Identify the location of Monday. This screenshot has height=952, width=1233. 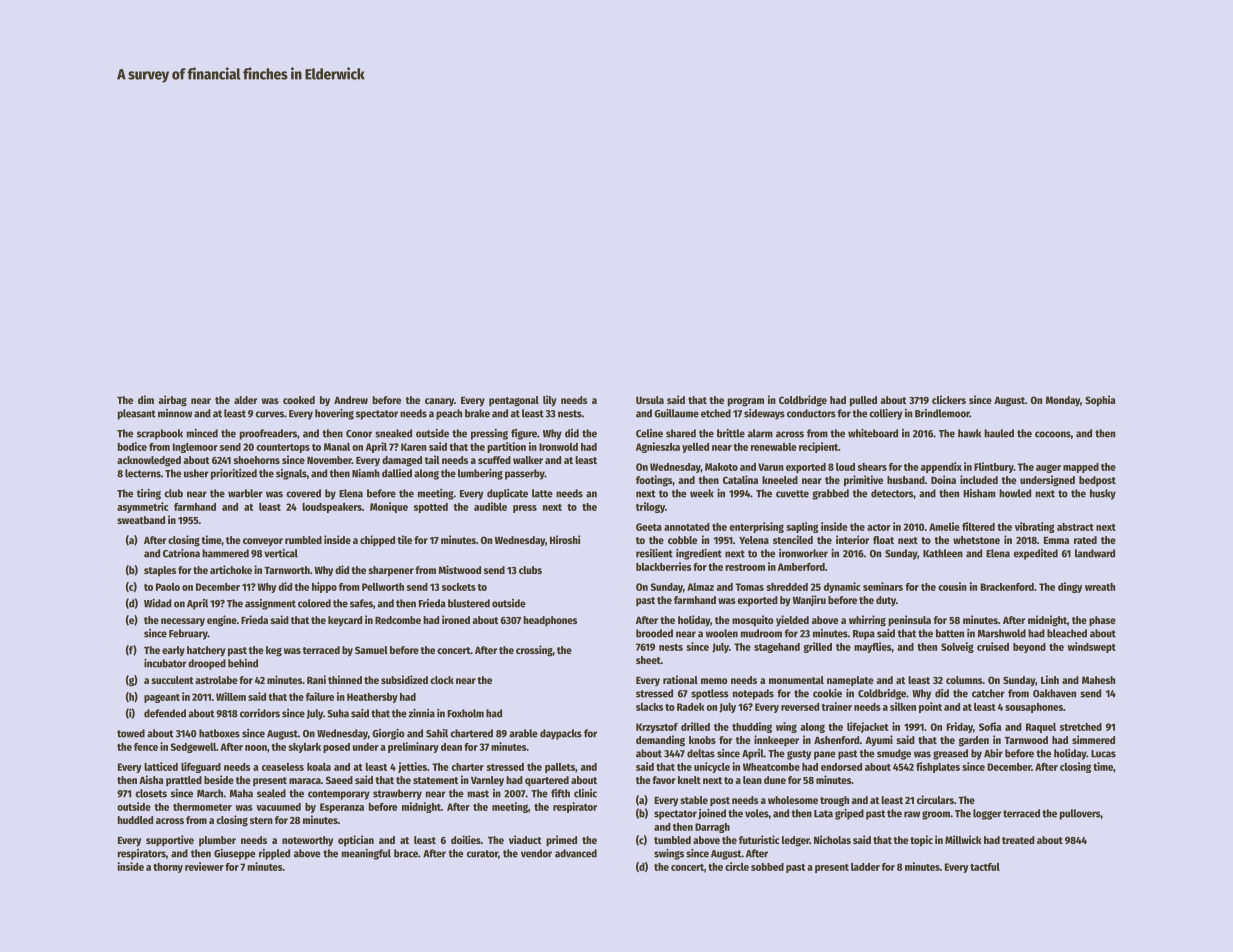
(1063, 401).
